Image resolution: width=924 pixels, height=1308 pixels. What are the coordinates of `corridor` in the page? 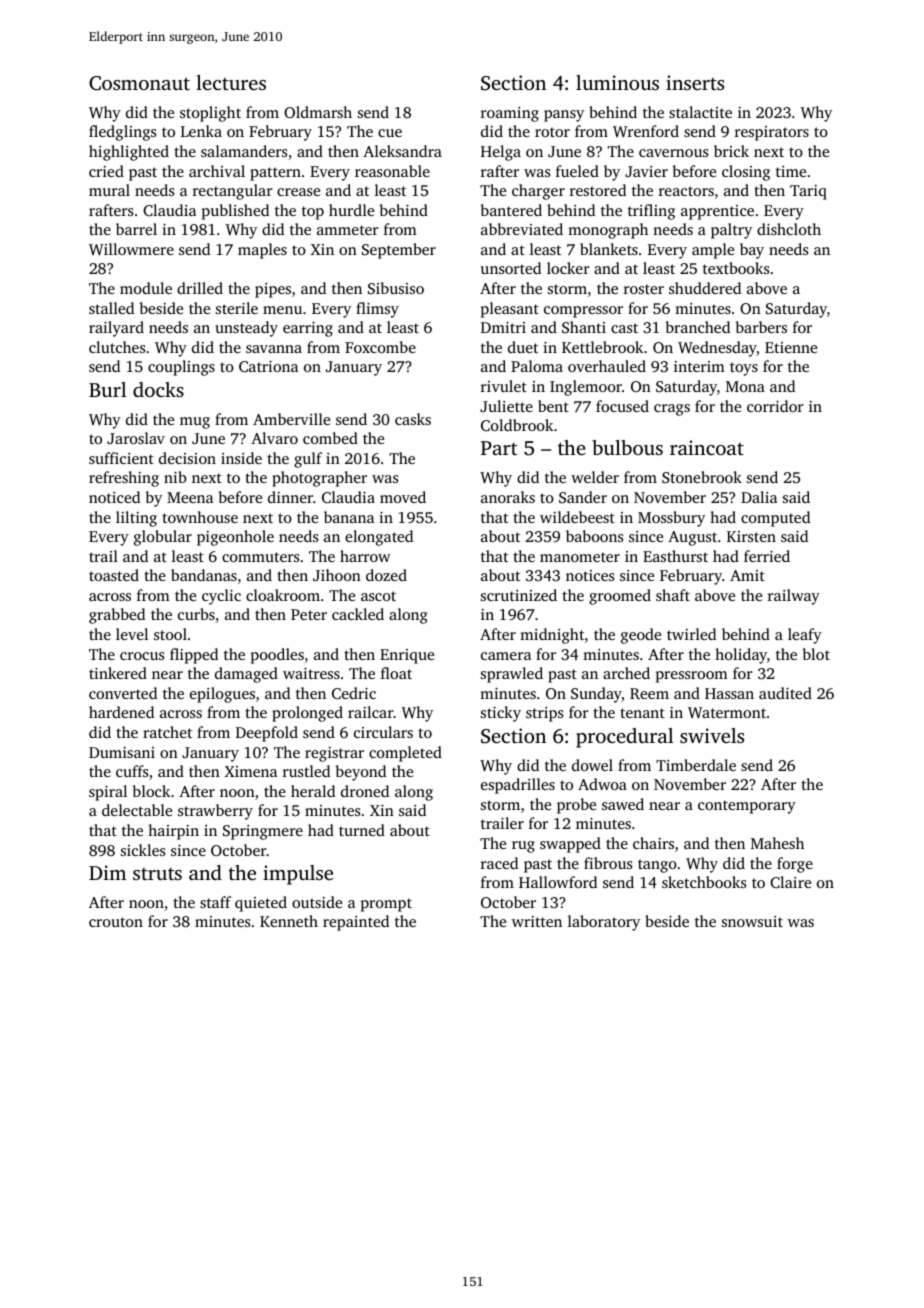 It's located at (775, 406).
